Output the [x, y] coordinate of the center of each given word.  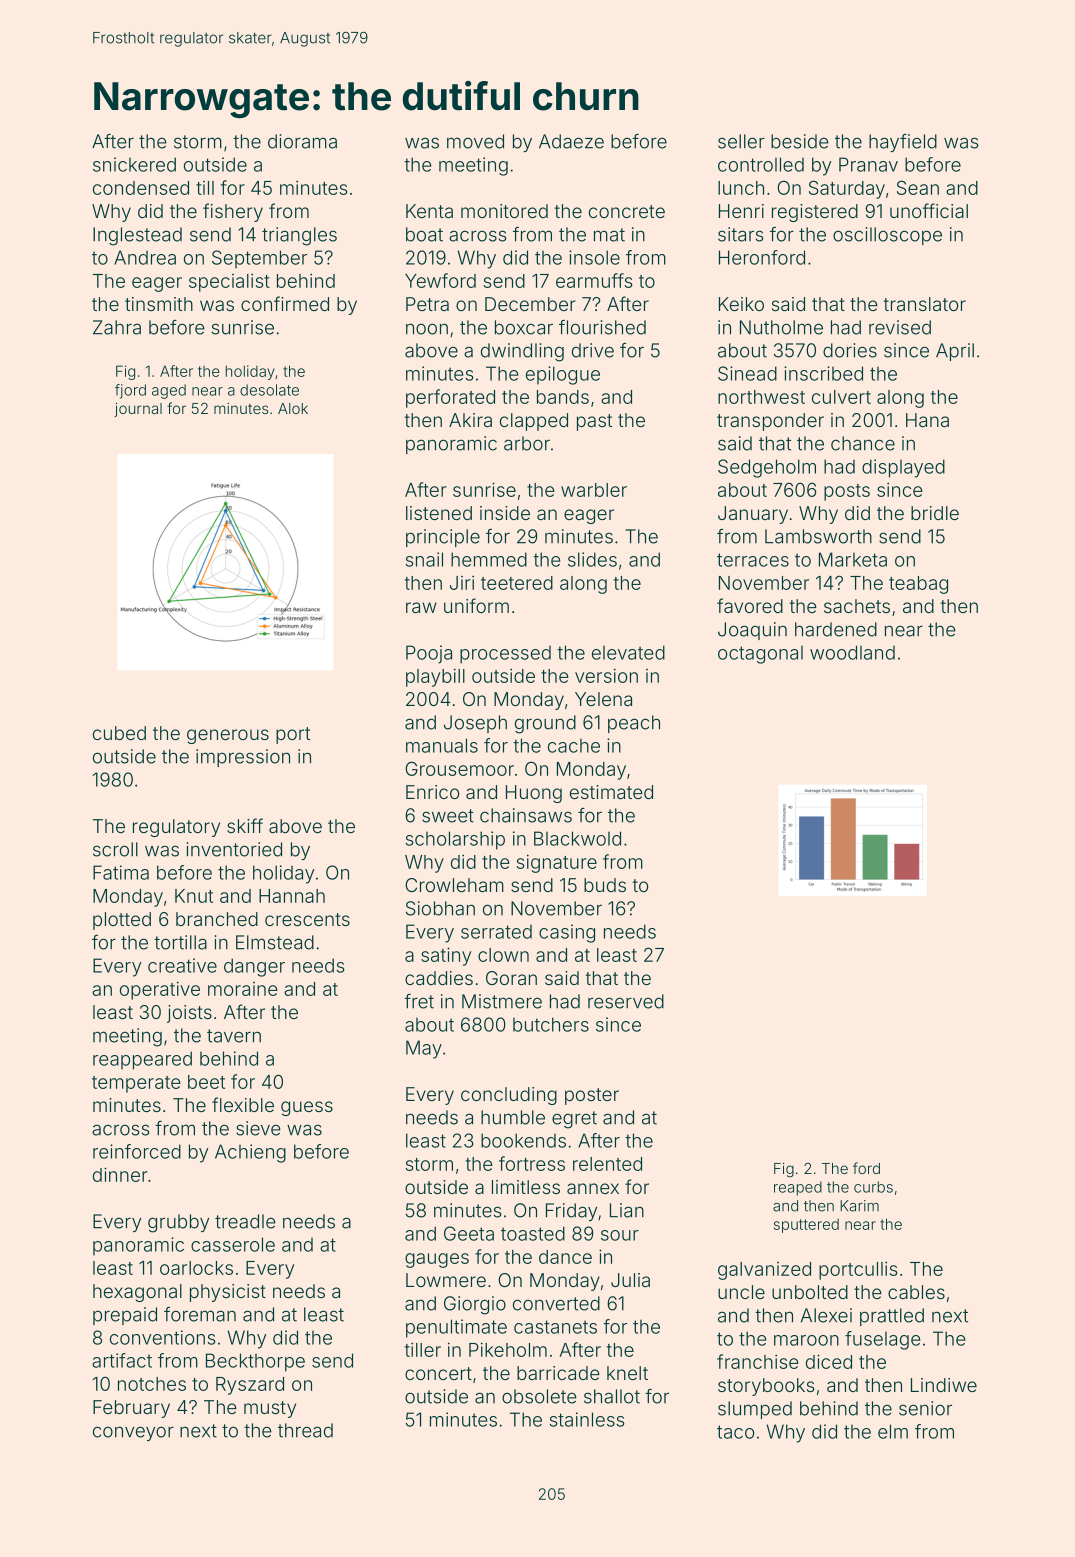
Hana [927, 420]
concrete [627, 211]
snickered [134, 164]
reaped [798, 1188]
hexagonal [137, 1293]
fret [419, 1001]
